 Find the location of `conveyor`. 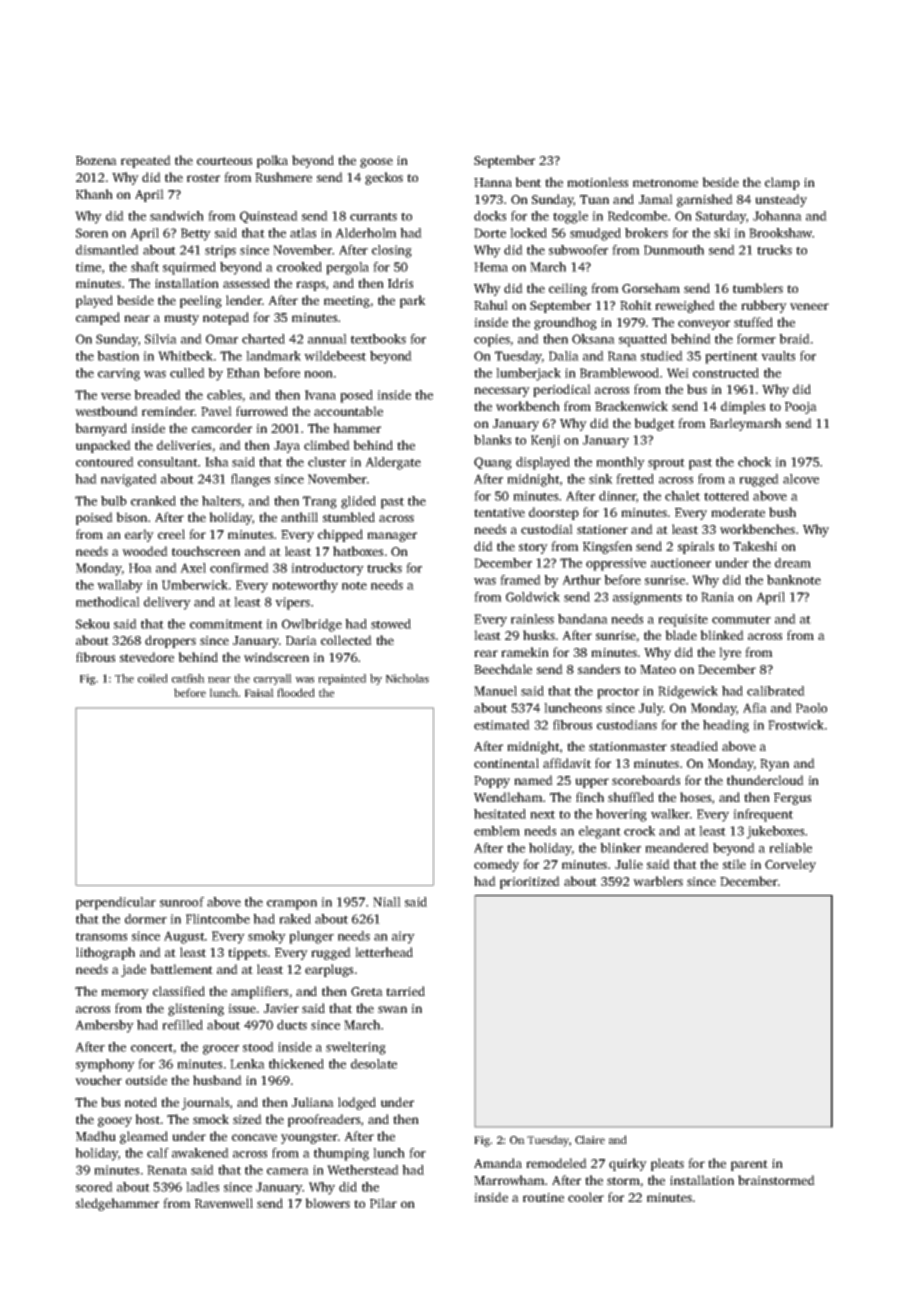

conveyor is located at coordinates (704, 325).
